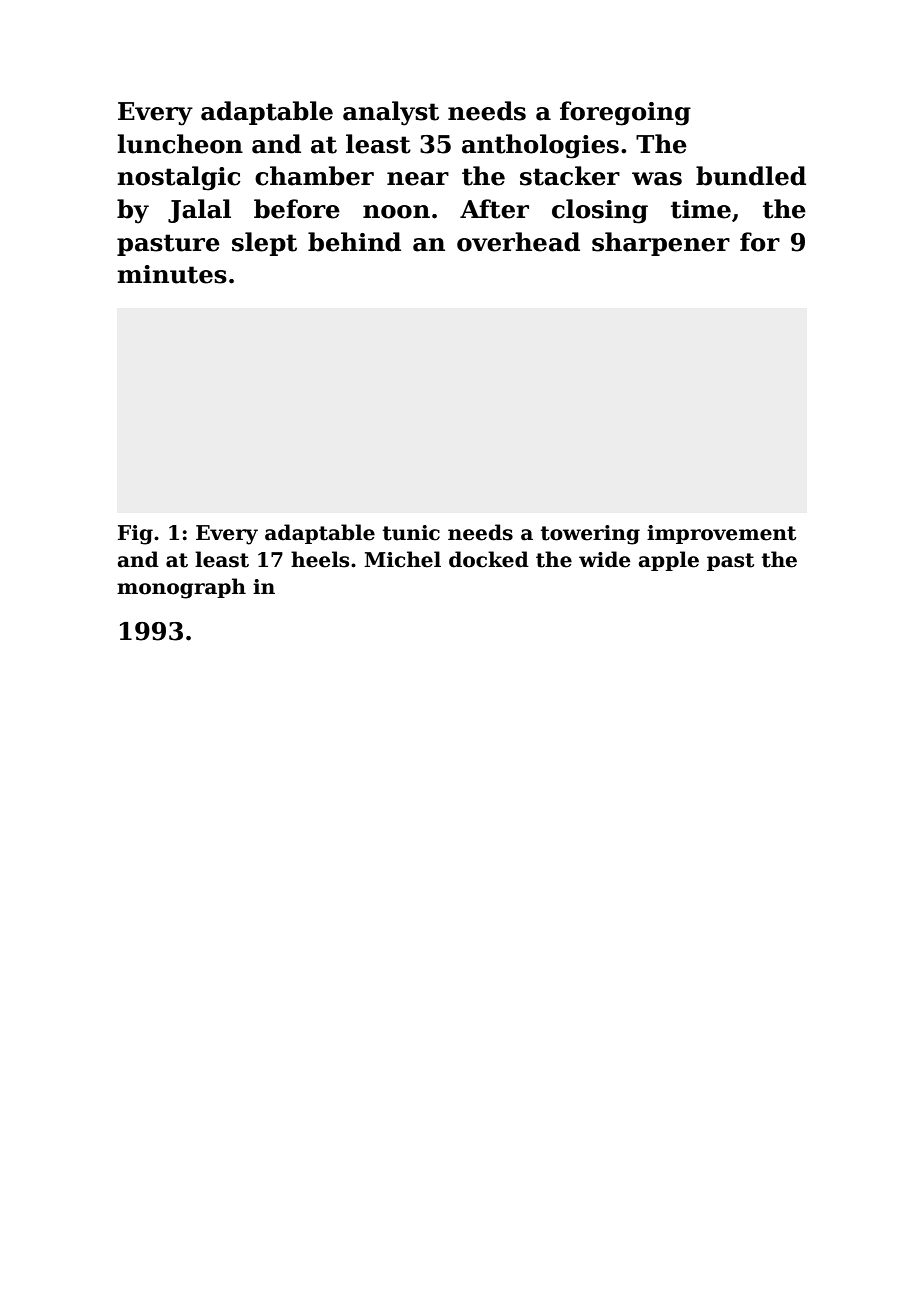 The image size is (924, 1311). Describe the element at coordinates (751, 176) in the screenshot. I see `bundled` at that location.
